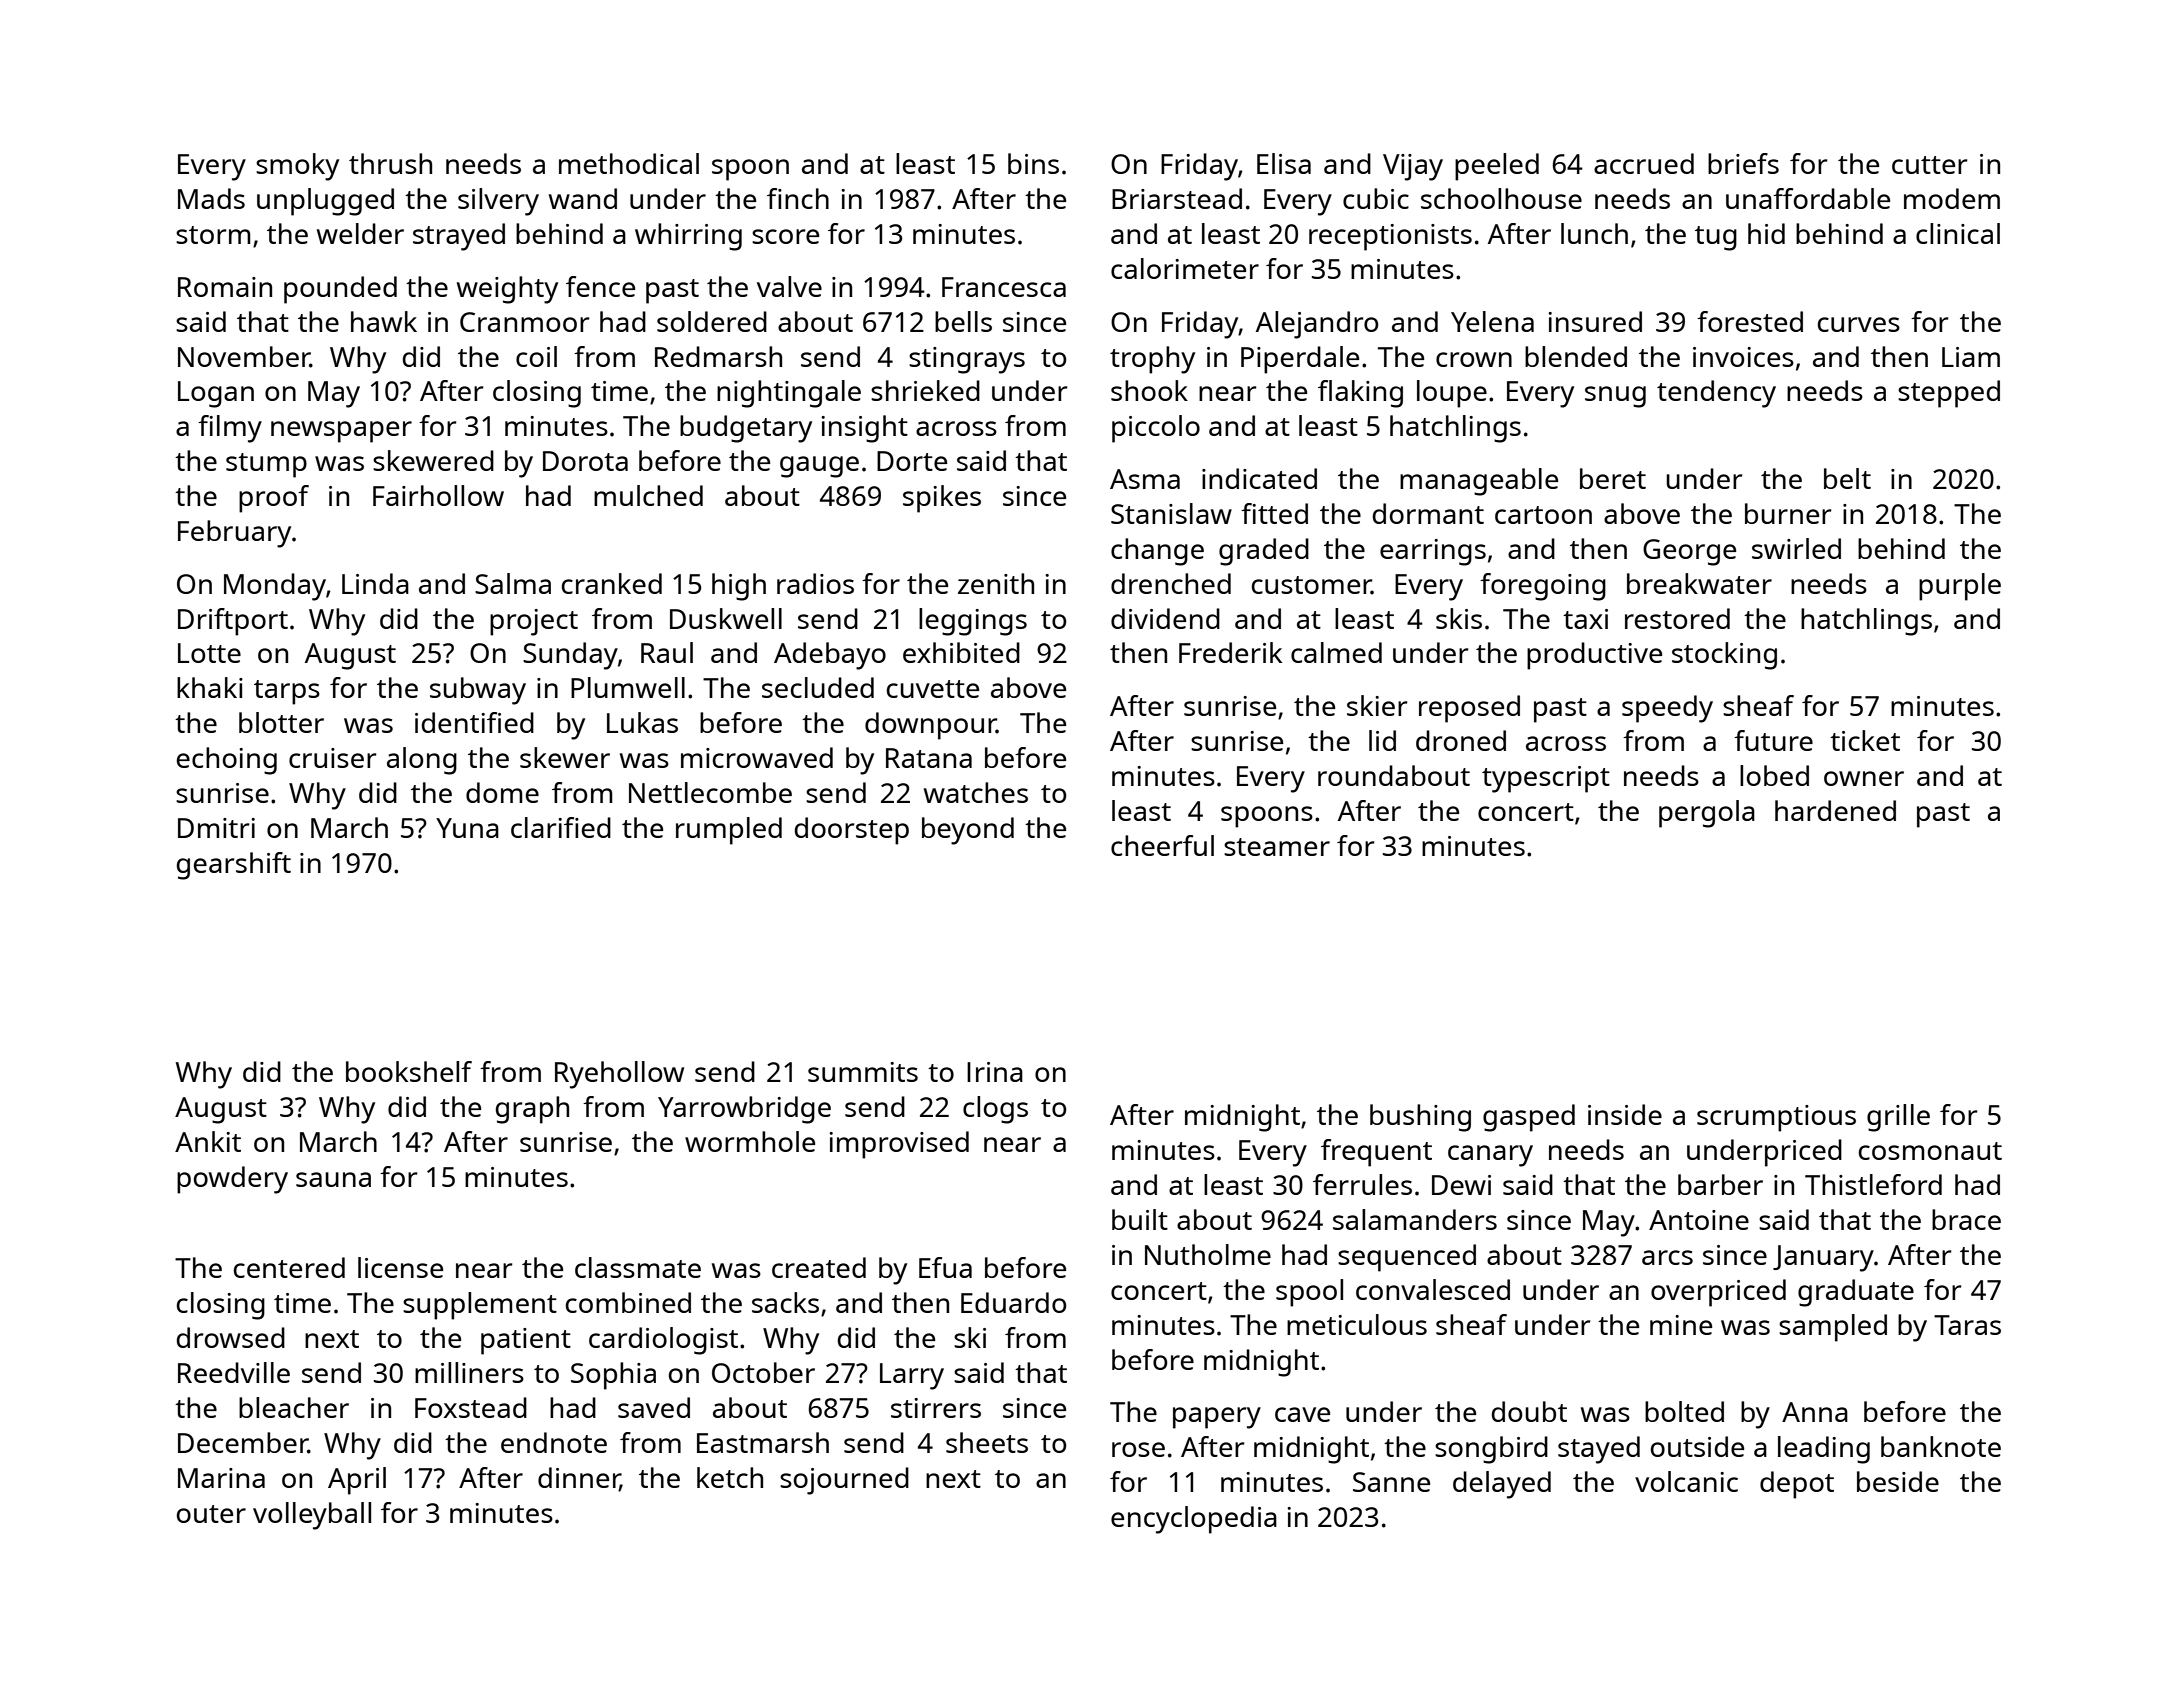 This screenshot has height=1683, width=2178. I want to click on Irina, so click(995, 1072).
